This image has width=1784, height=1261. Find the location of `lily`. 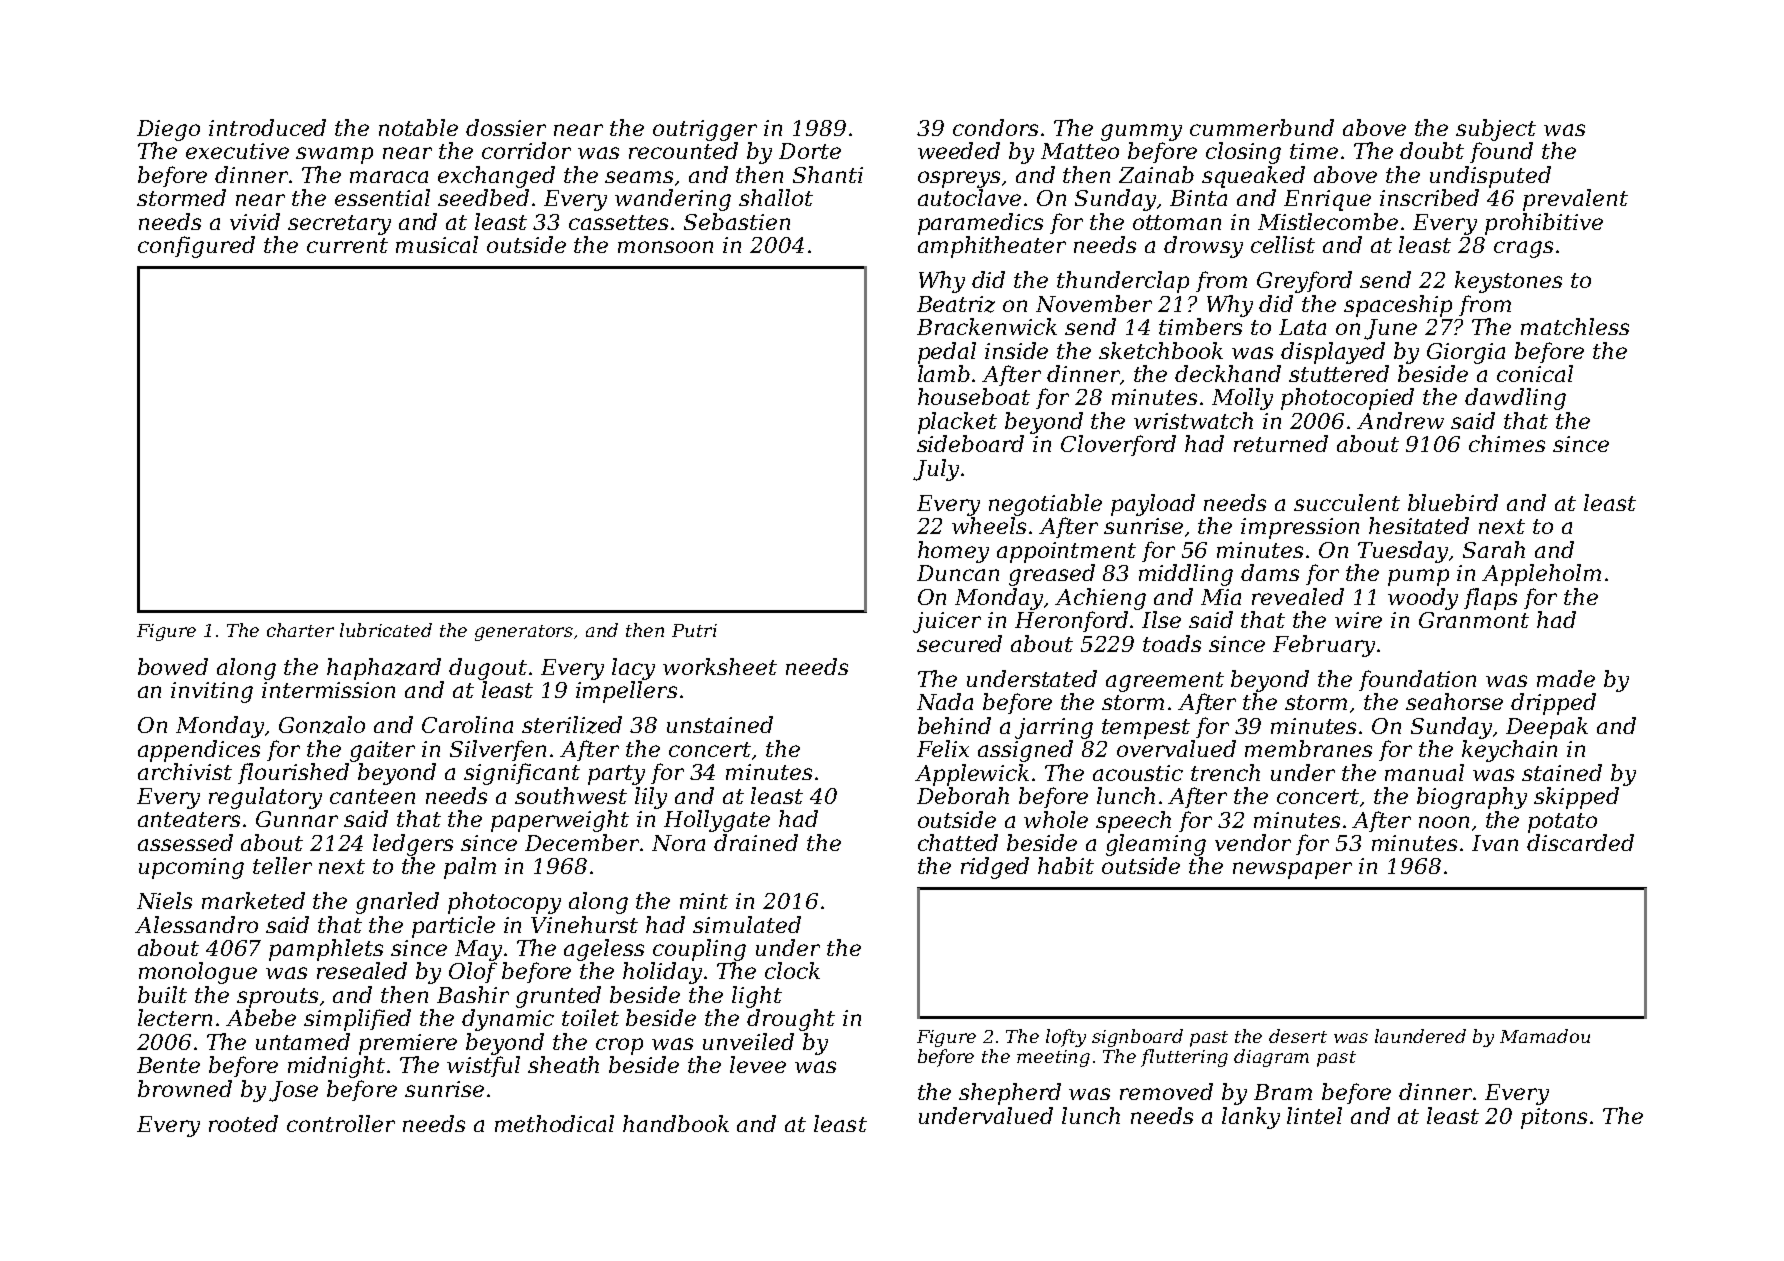

lily is located at coordinates (651, 798).
